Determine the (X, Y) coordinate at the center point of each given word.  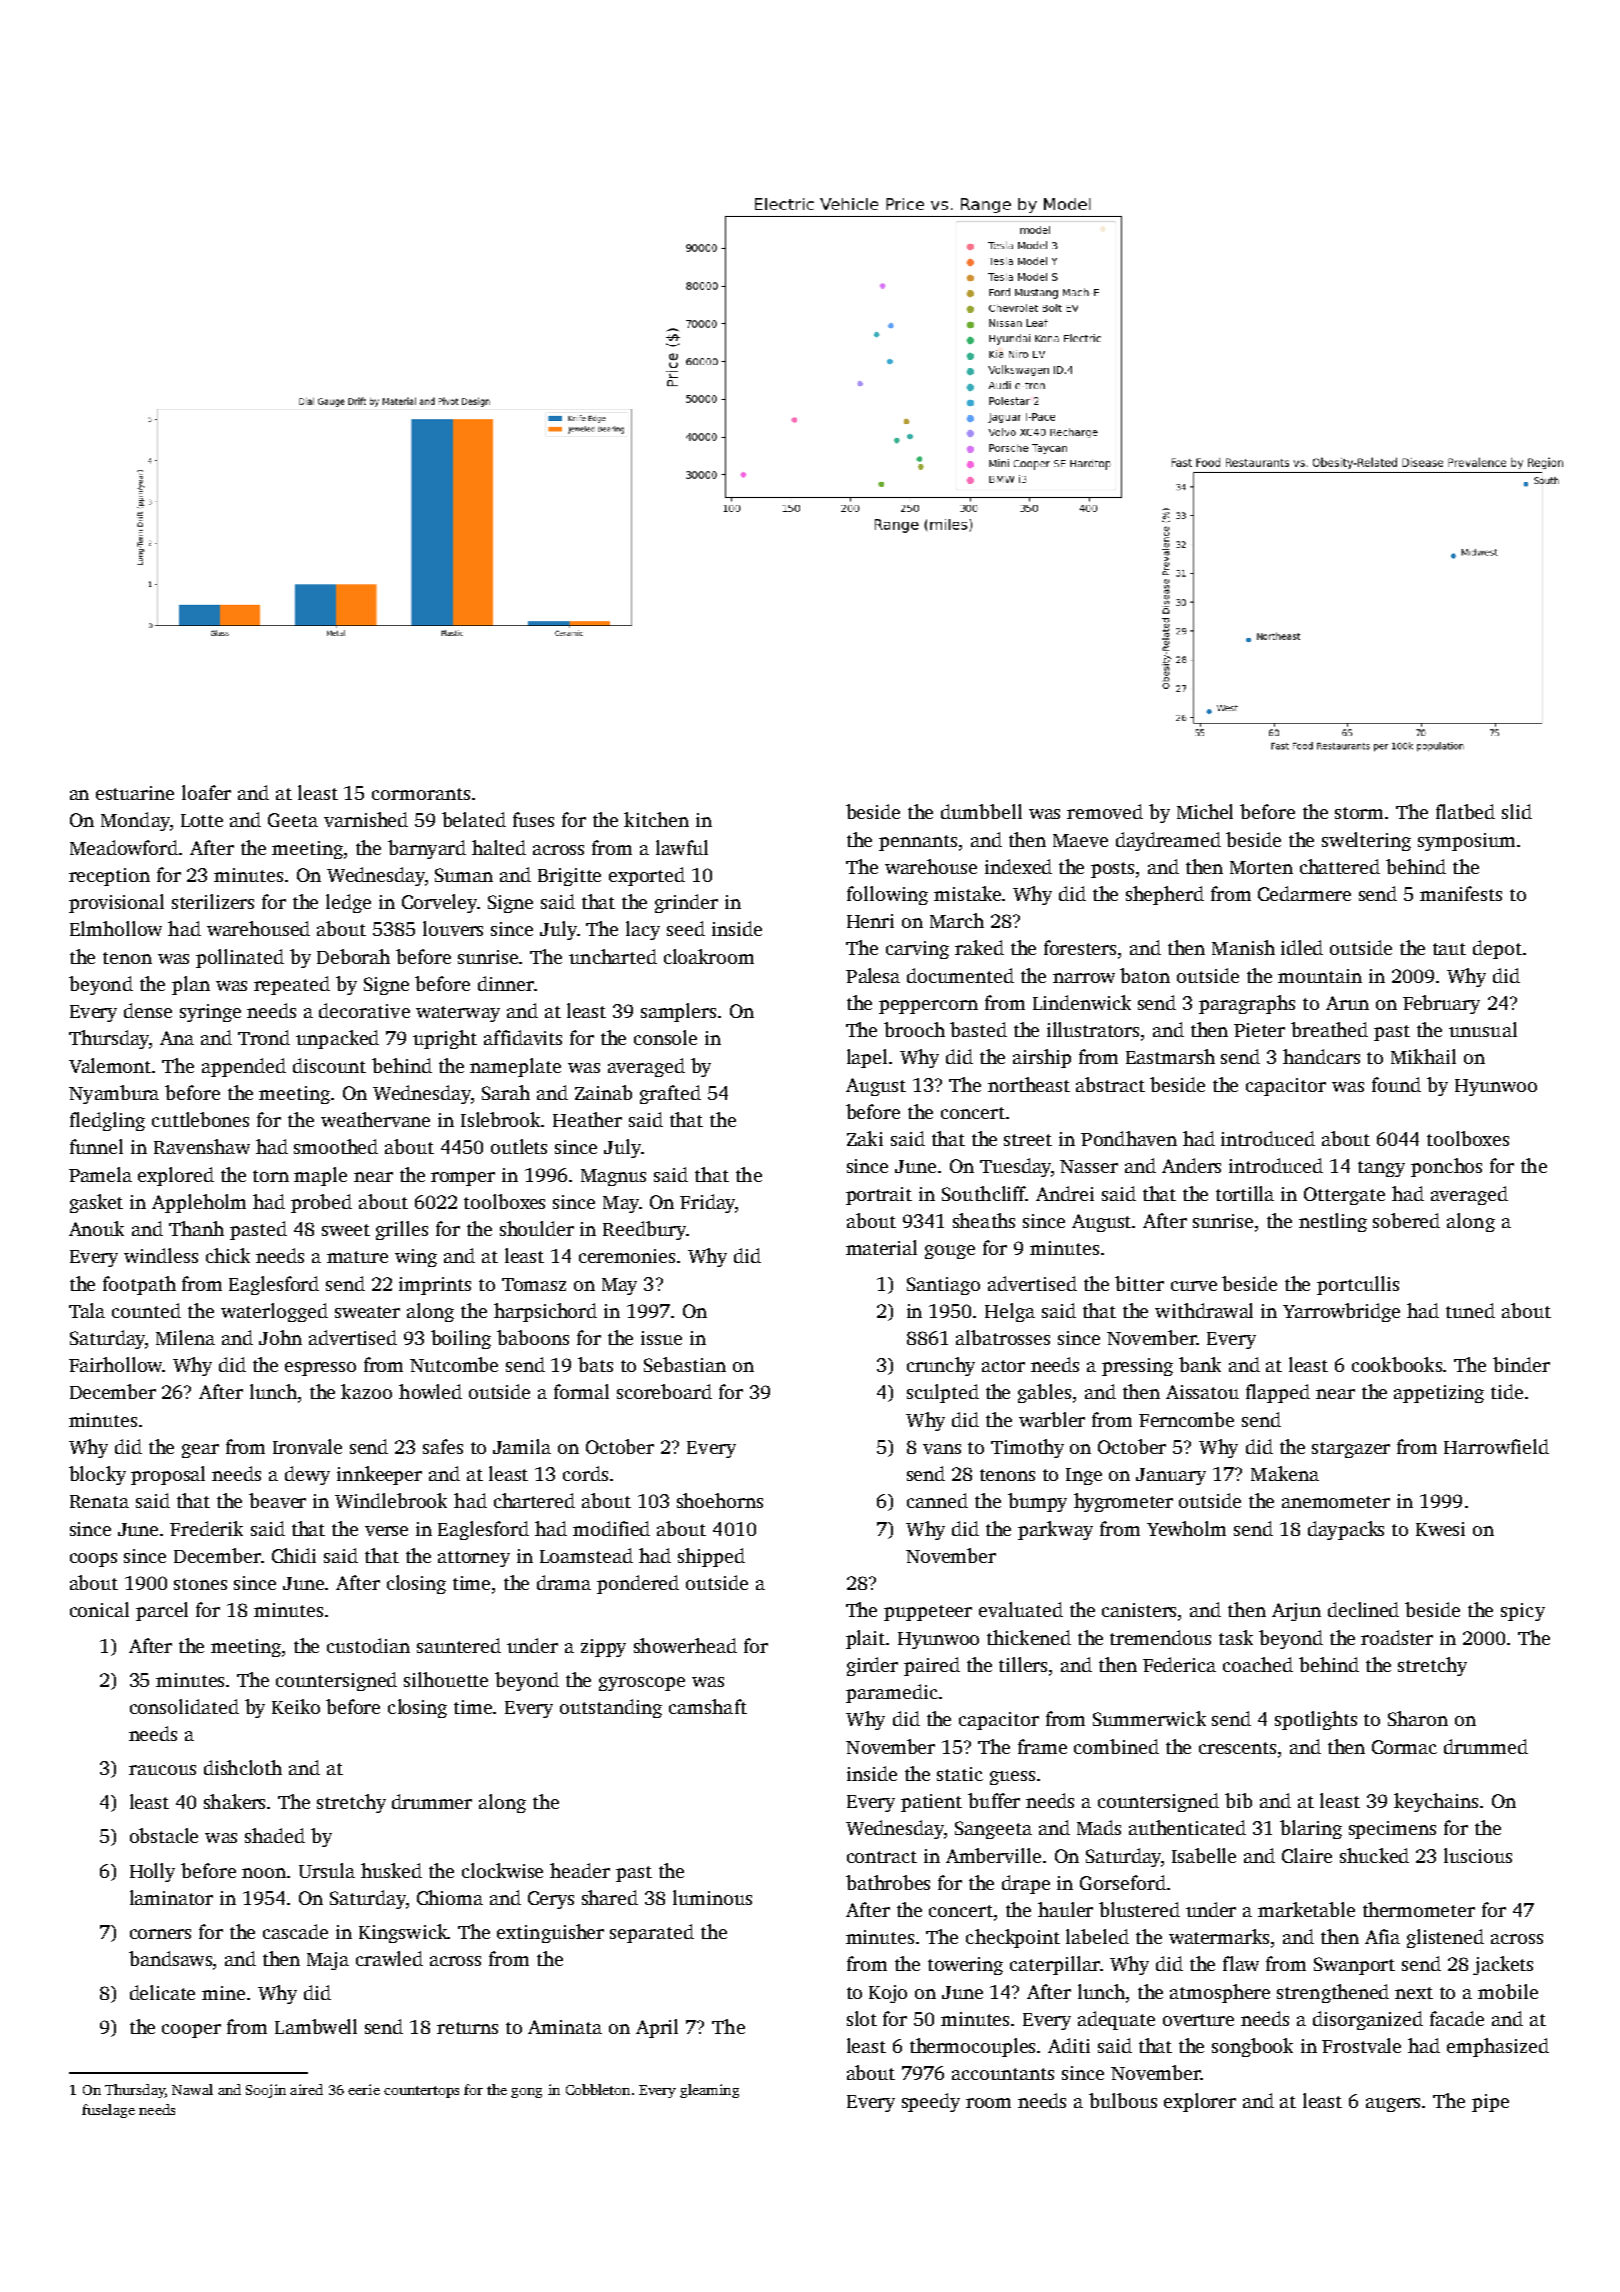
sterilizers (213, 901)
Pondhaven (1129, 1138)
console (665, 1037)
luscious (1478, 1855)
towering (965, 1966)
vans (942, 1449)
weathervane (375, 1119)
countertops (421, 2092)
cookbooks (1398, 1364)
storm (1359, 813)
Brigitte (569, 877)
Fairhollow (116, 1364)
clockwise (502, 1870)
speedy (931, 2102)
